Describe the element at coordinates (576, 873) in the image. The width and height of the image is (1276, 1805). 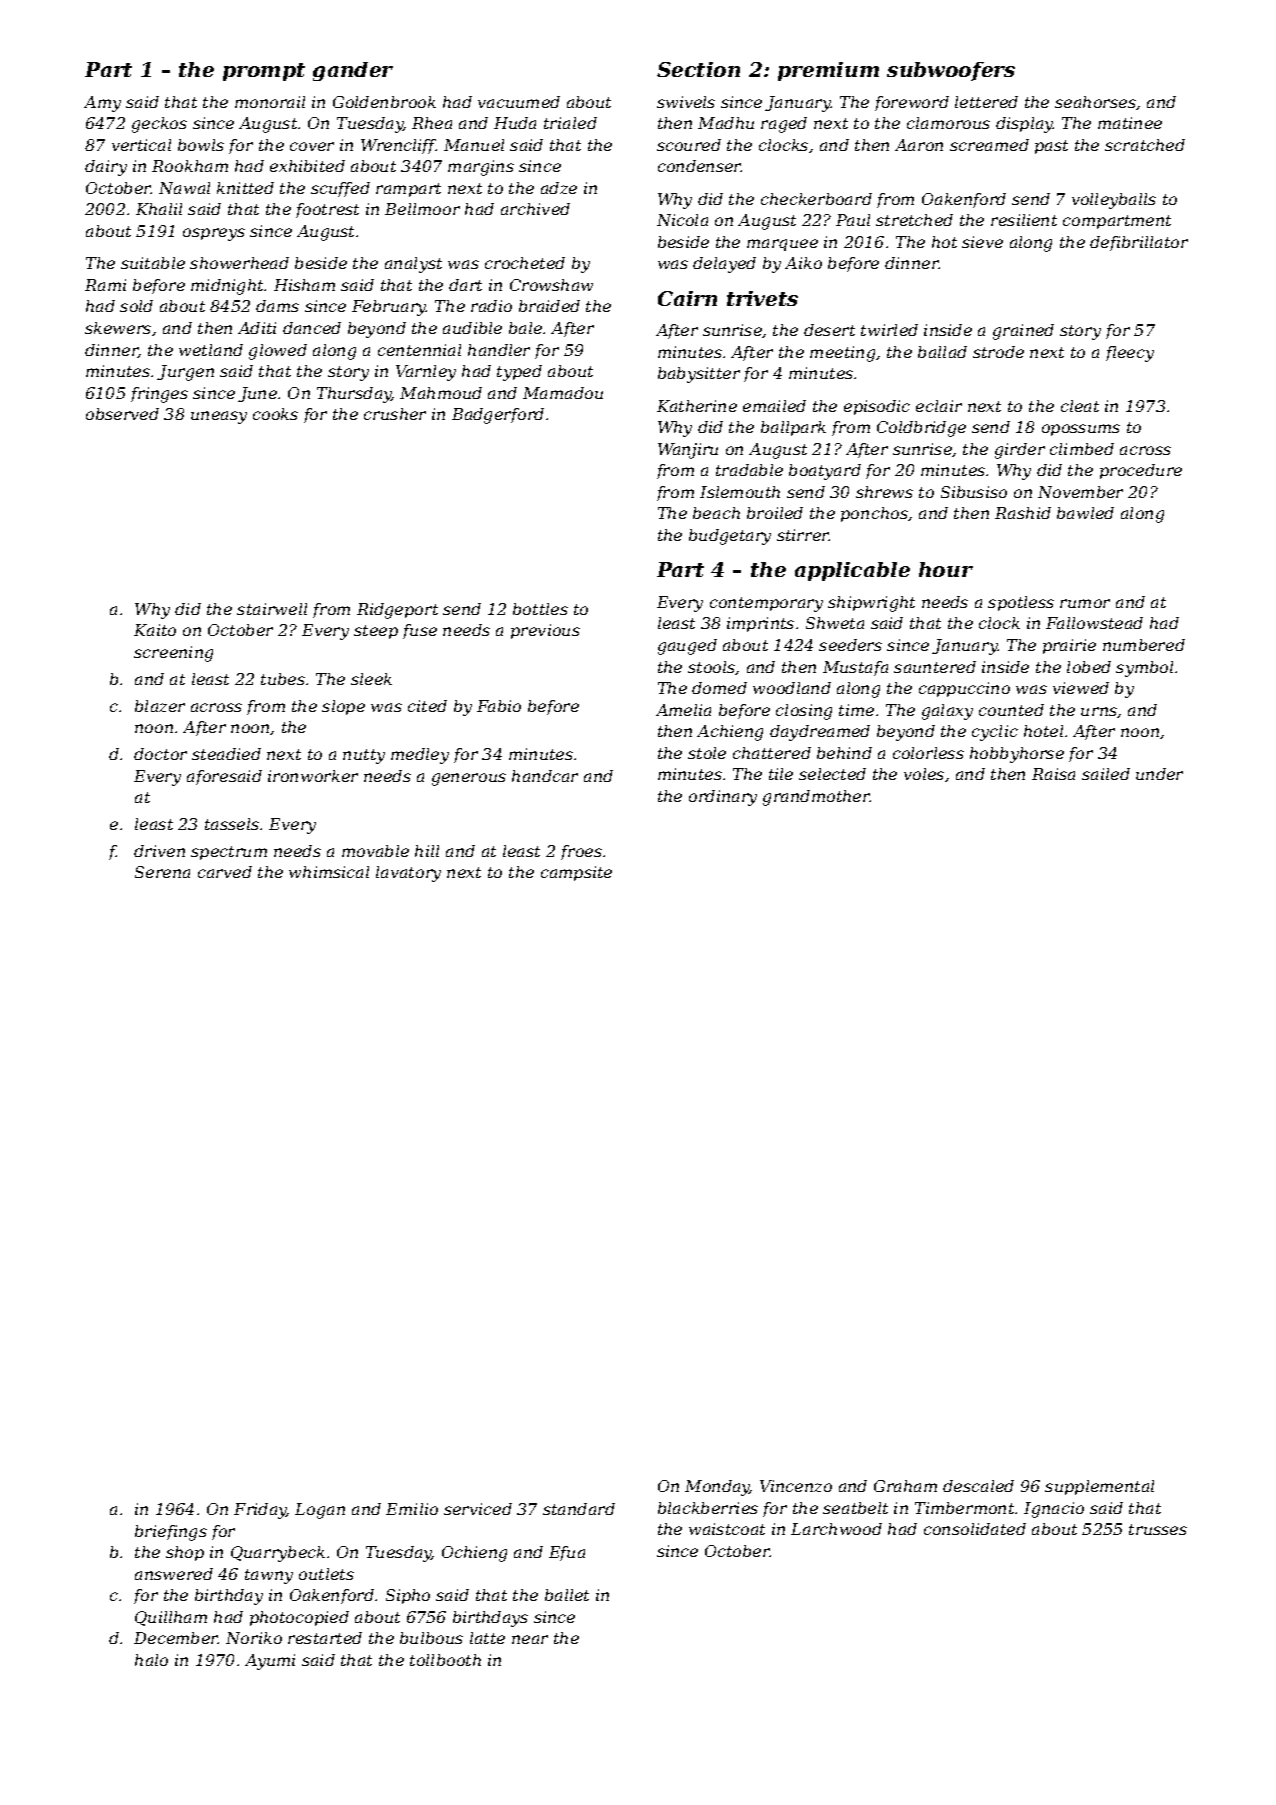
I see `campsite` at that location.
